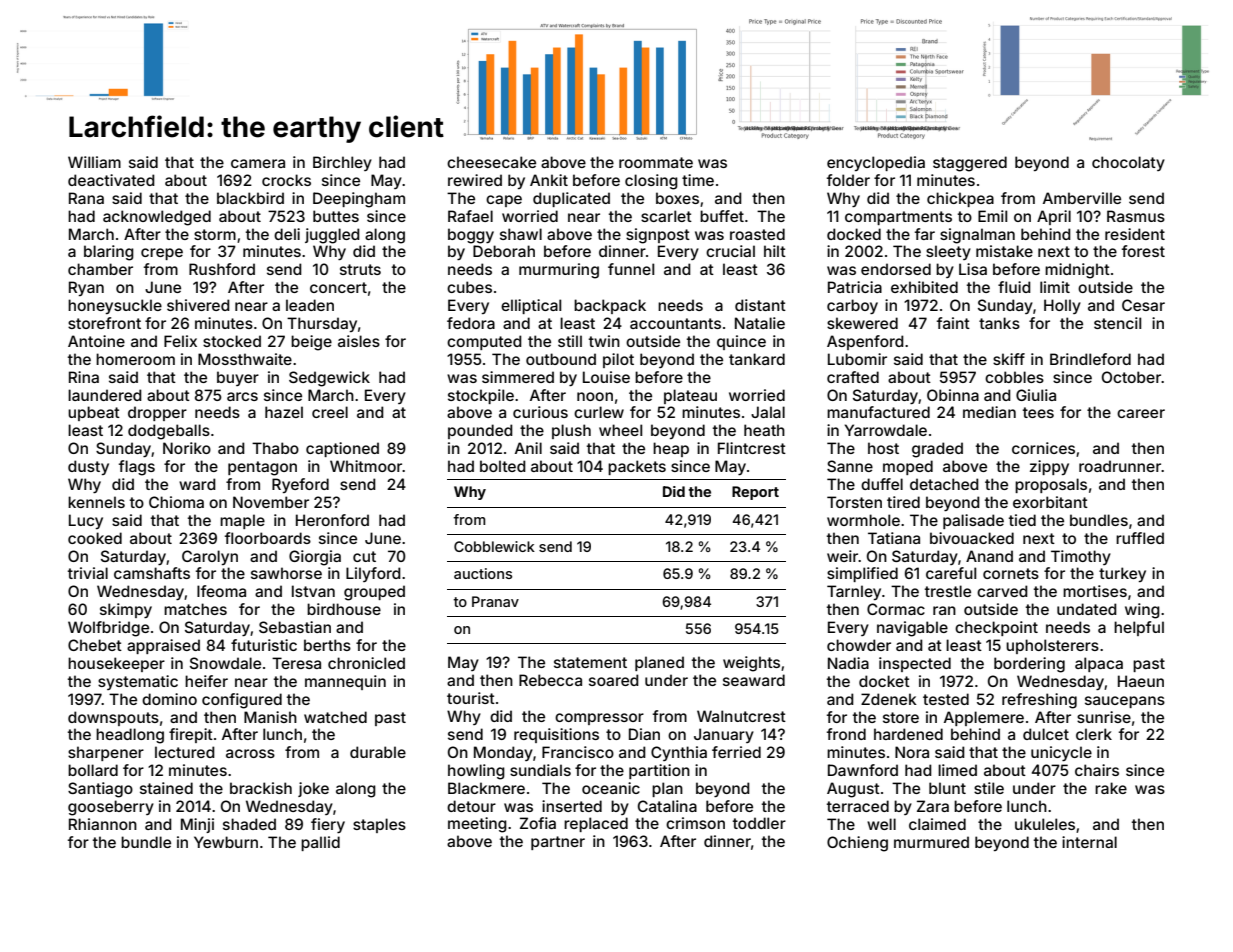  Describe the element at coordinates (94, 162) in the page. I see `William` at that location.
